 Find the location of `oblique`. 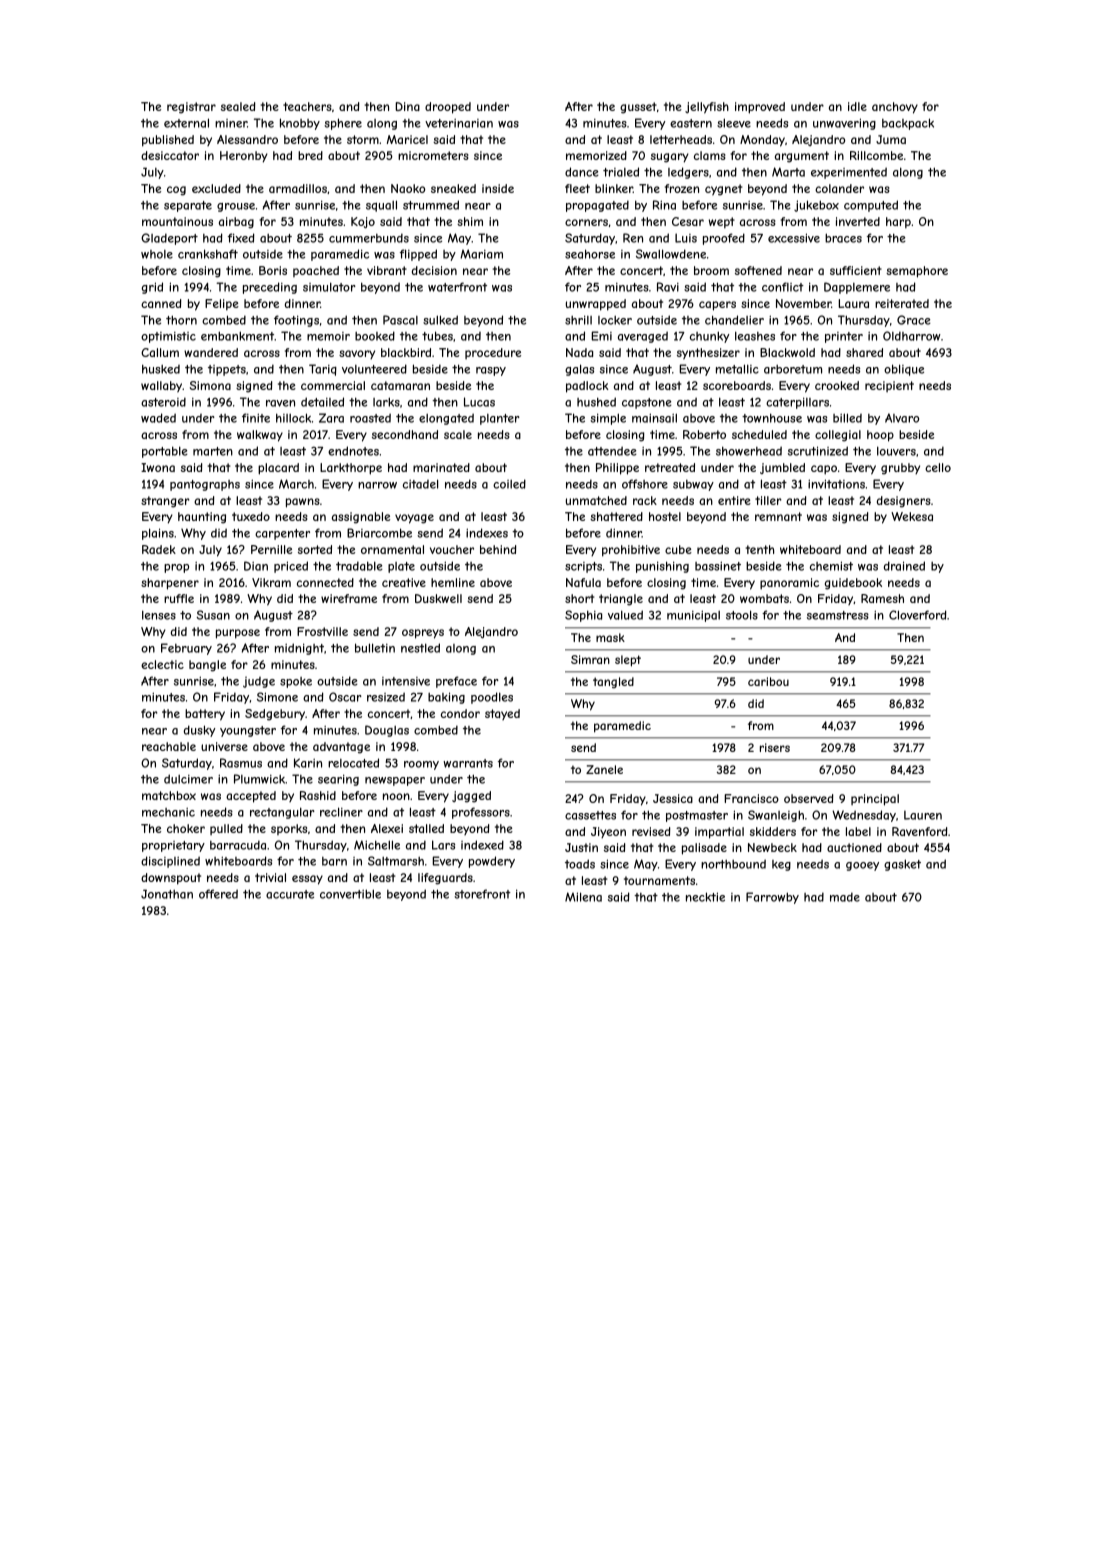

oblique is located at coordinates (904, 370).
